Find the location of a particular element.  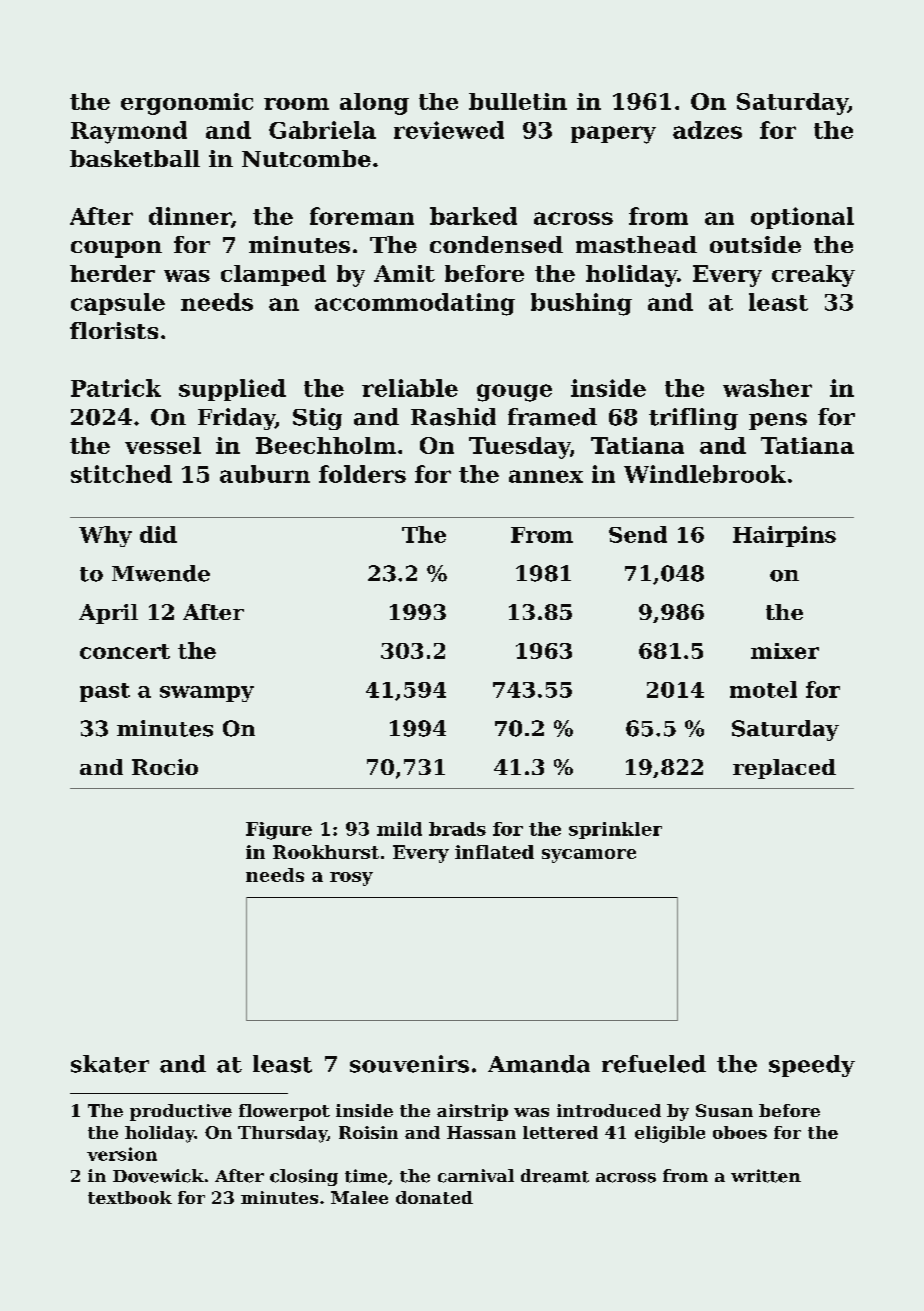

skater is located at coordinates (110, 1064).
